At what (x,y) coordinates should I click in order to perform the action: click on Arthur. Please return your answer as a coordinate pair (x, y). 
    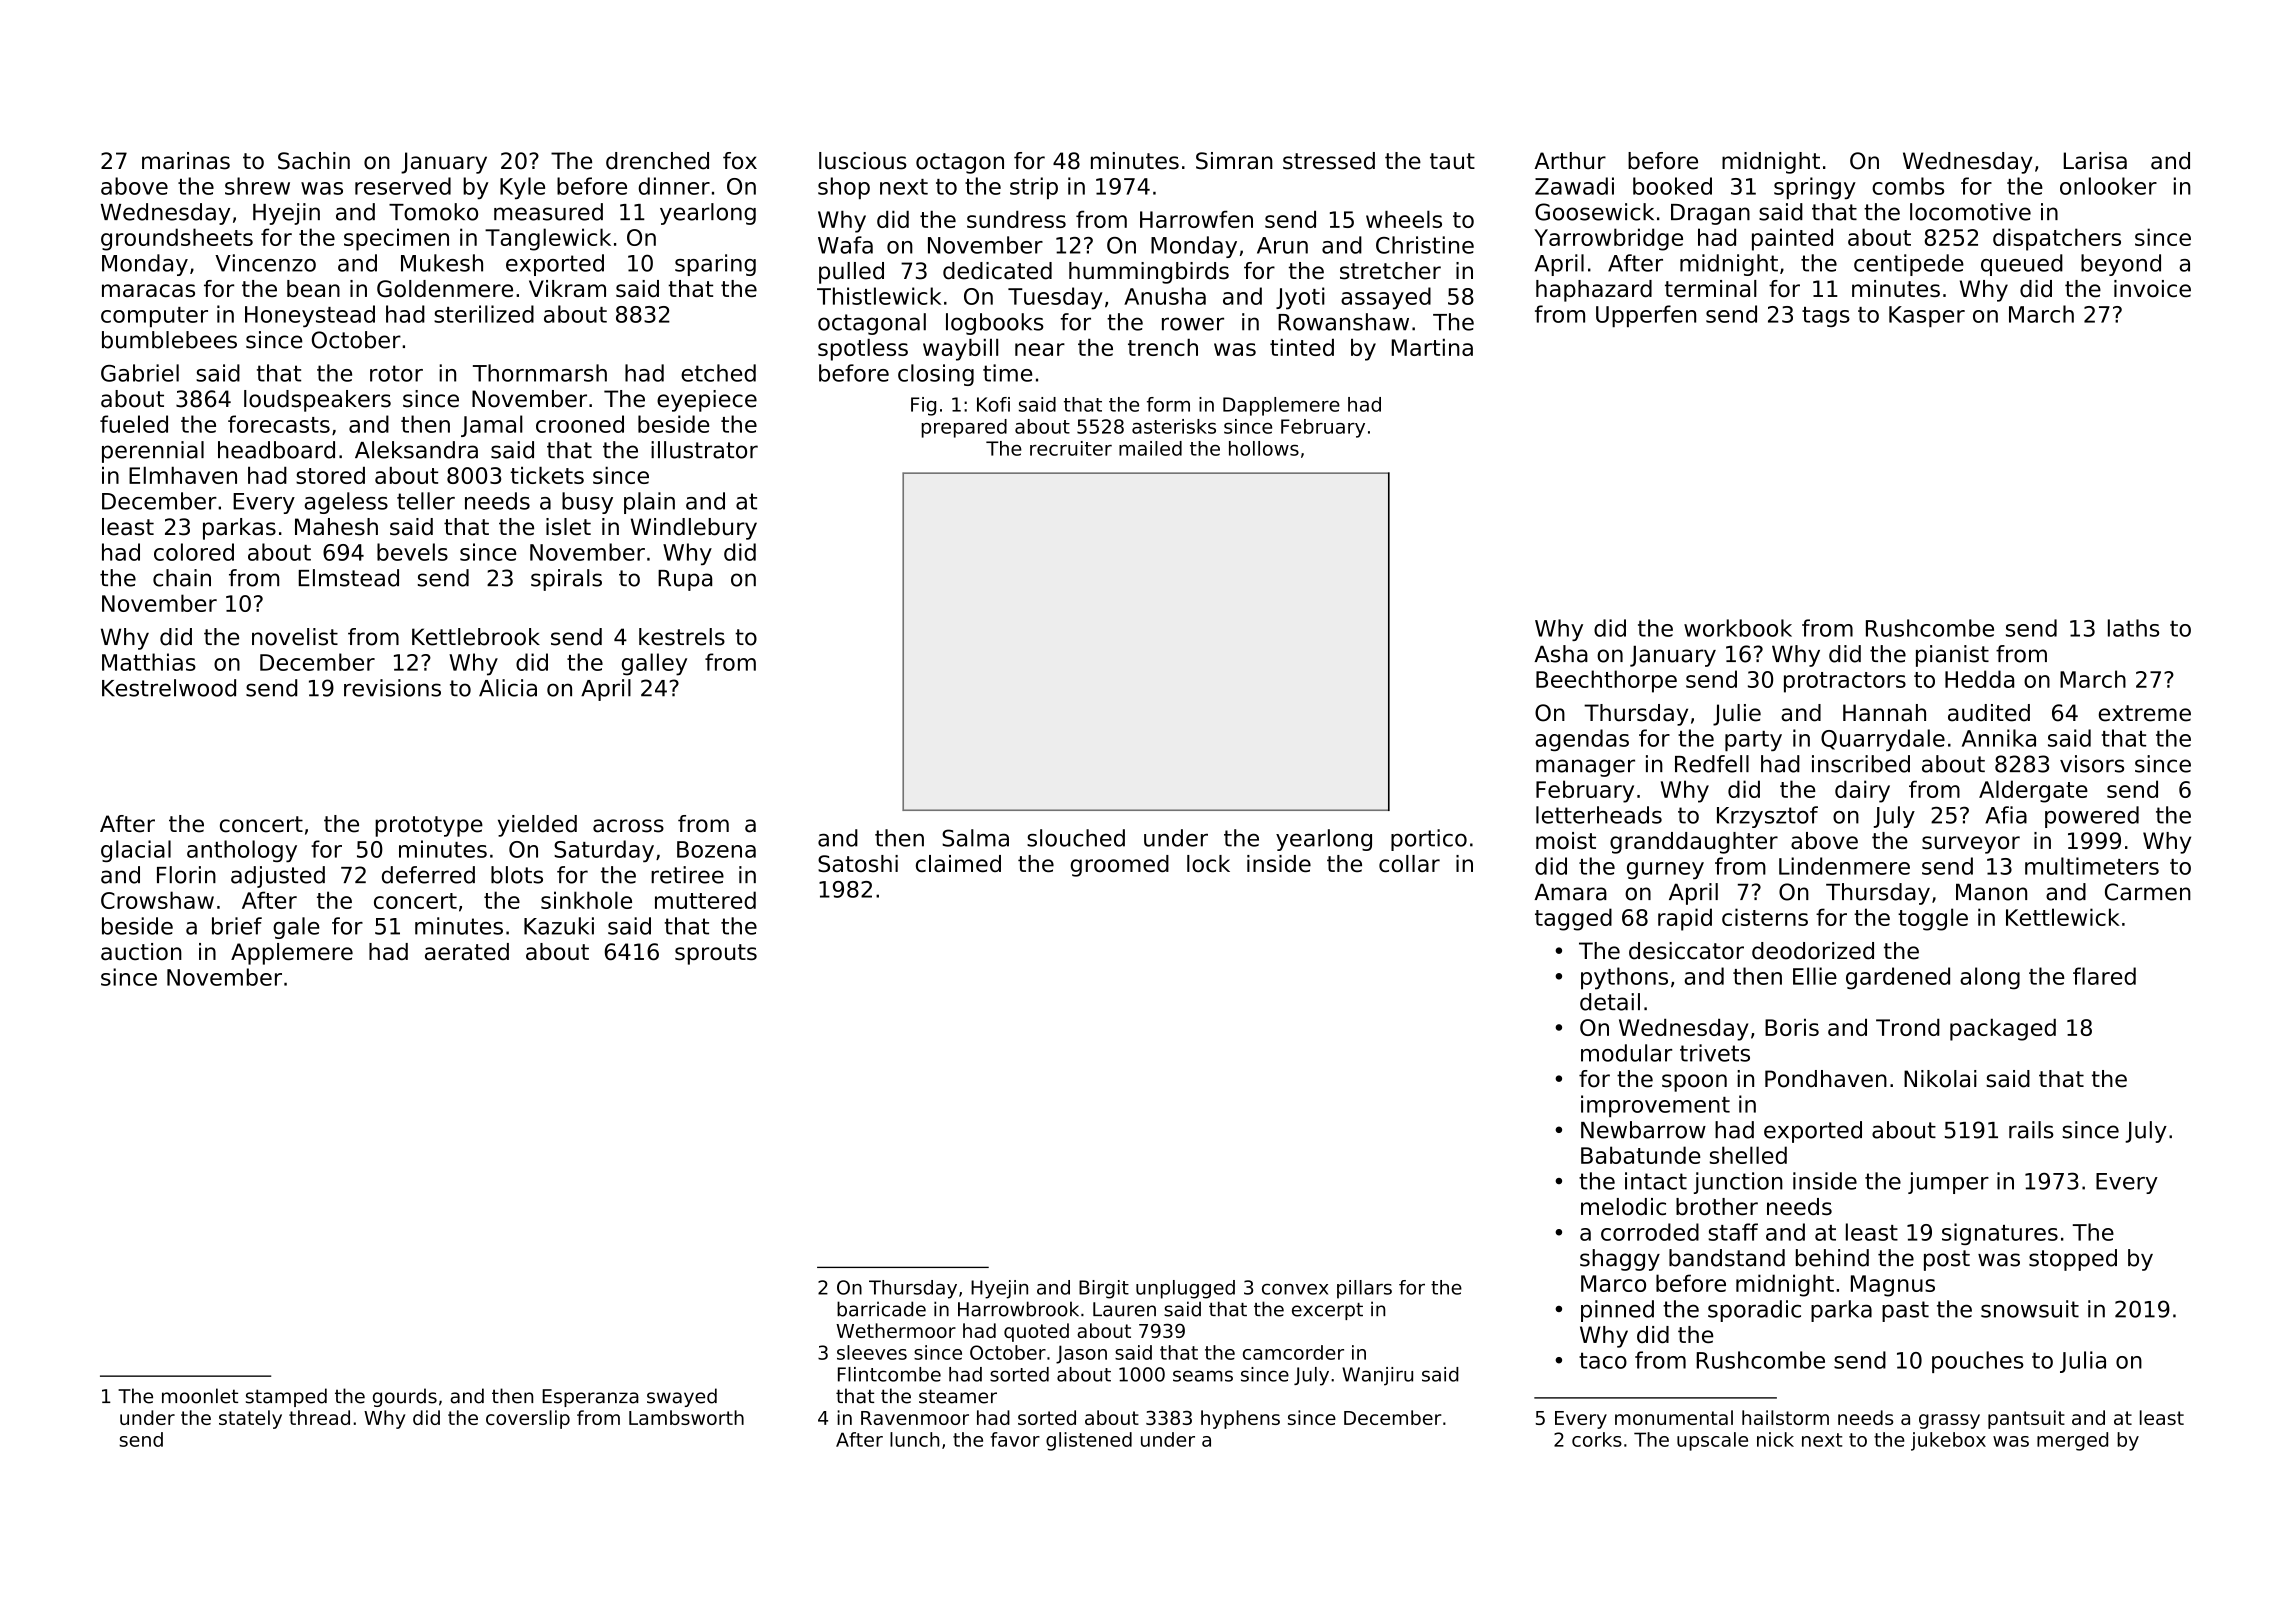
    Looking at the image, I should click on (1570, 161).
